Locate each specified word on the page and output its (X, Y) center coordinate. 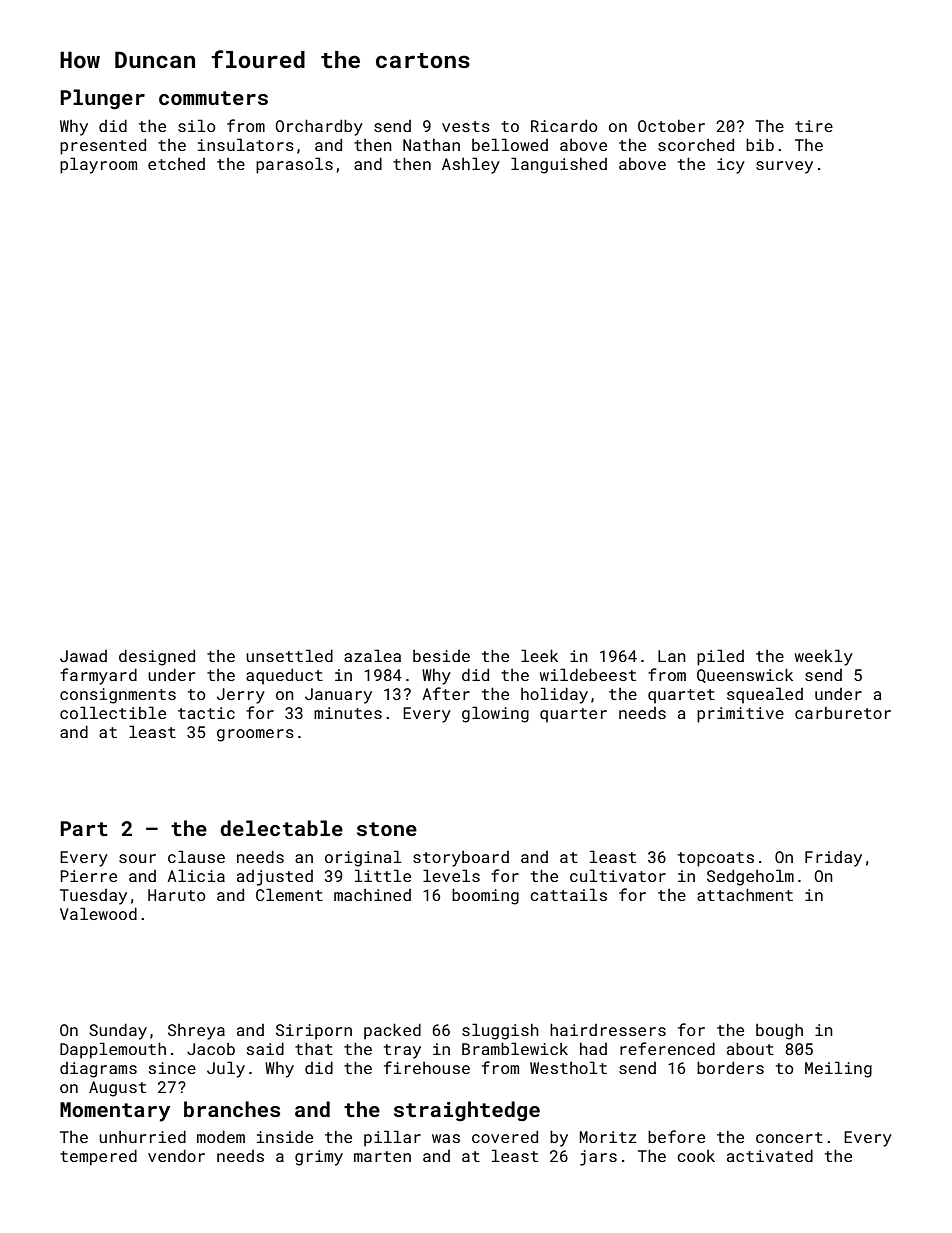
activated (770, 1155)
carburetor (843, 713)
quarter (573, 715)
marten (382, 1156)
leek (539, 655)
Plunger (102, 99)
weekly (824, 657)
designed (157, 657)
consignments (118, 696)
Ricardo (564, 125)
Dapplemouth (113, 1050)
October (671, 126)
